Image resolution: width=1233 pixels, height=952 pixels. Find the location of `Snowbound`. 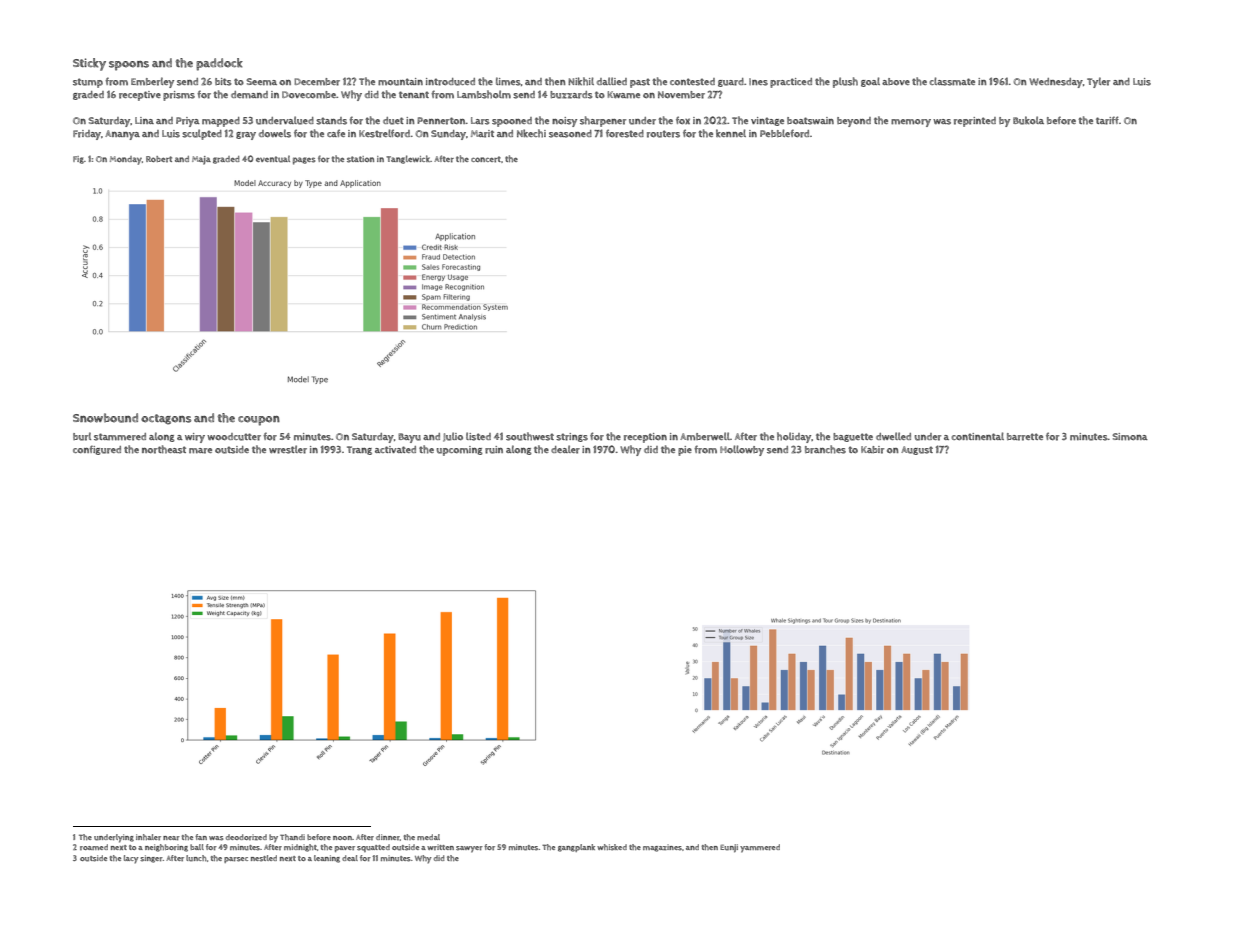

Snowbound is located at coordinates (105, 418).
